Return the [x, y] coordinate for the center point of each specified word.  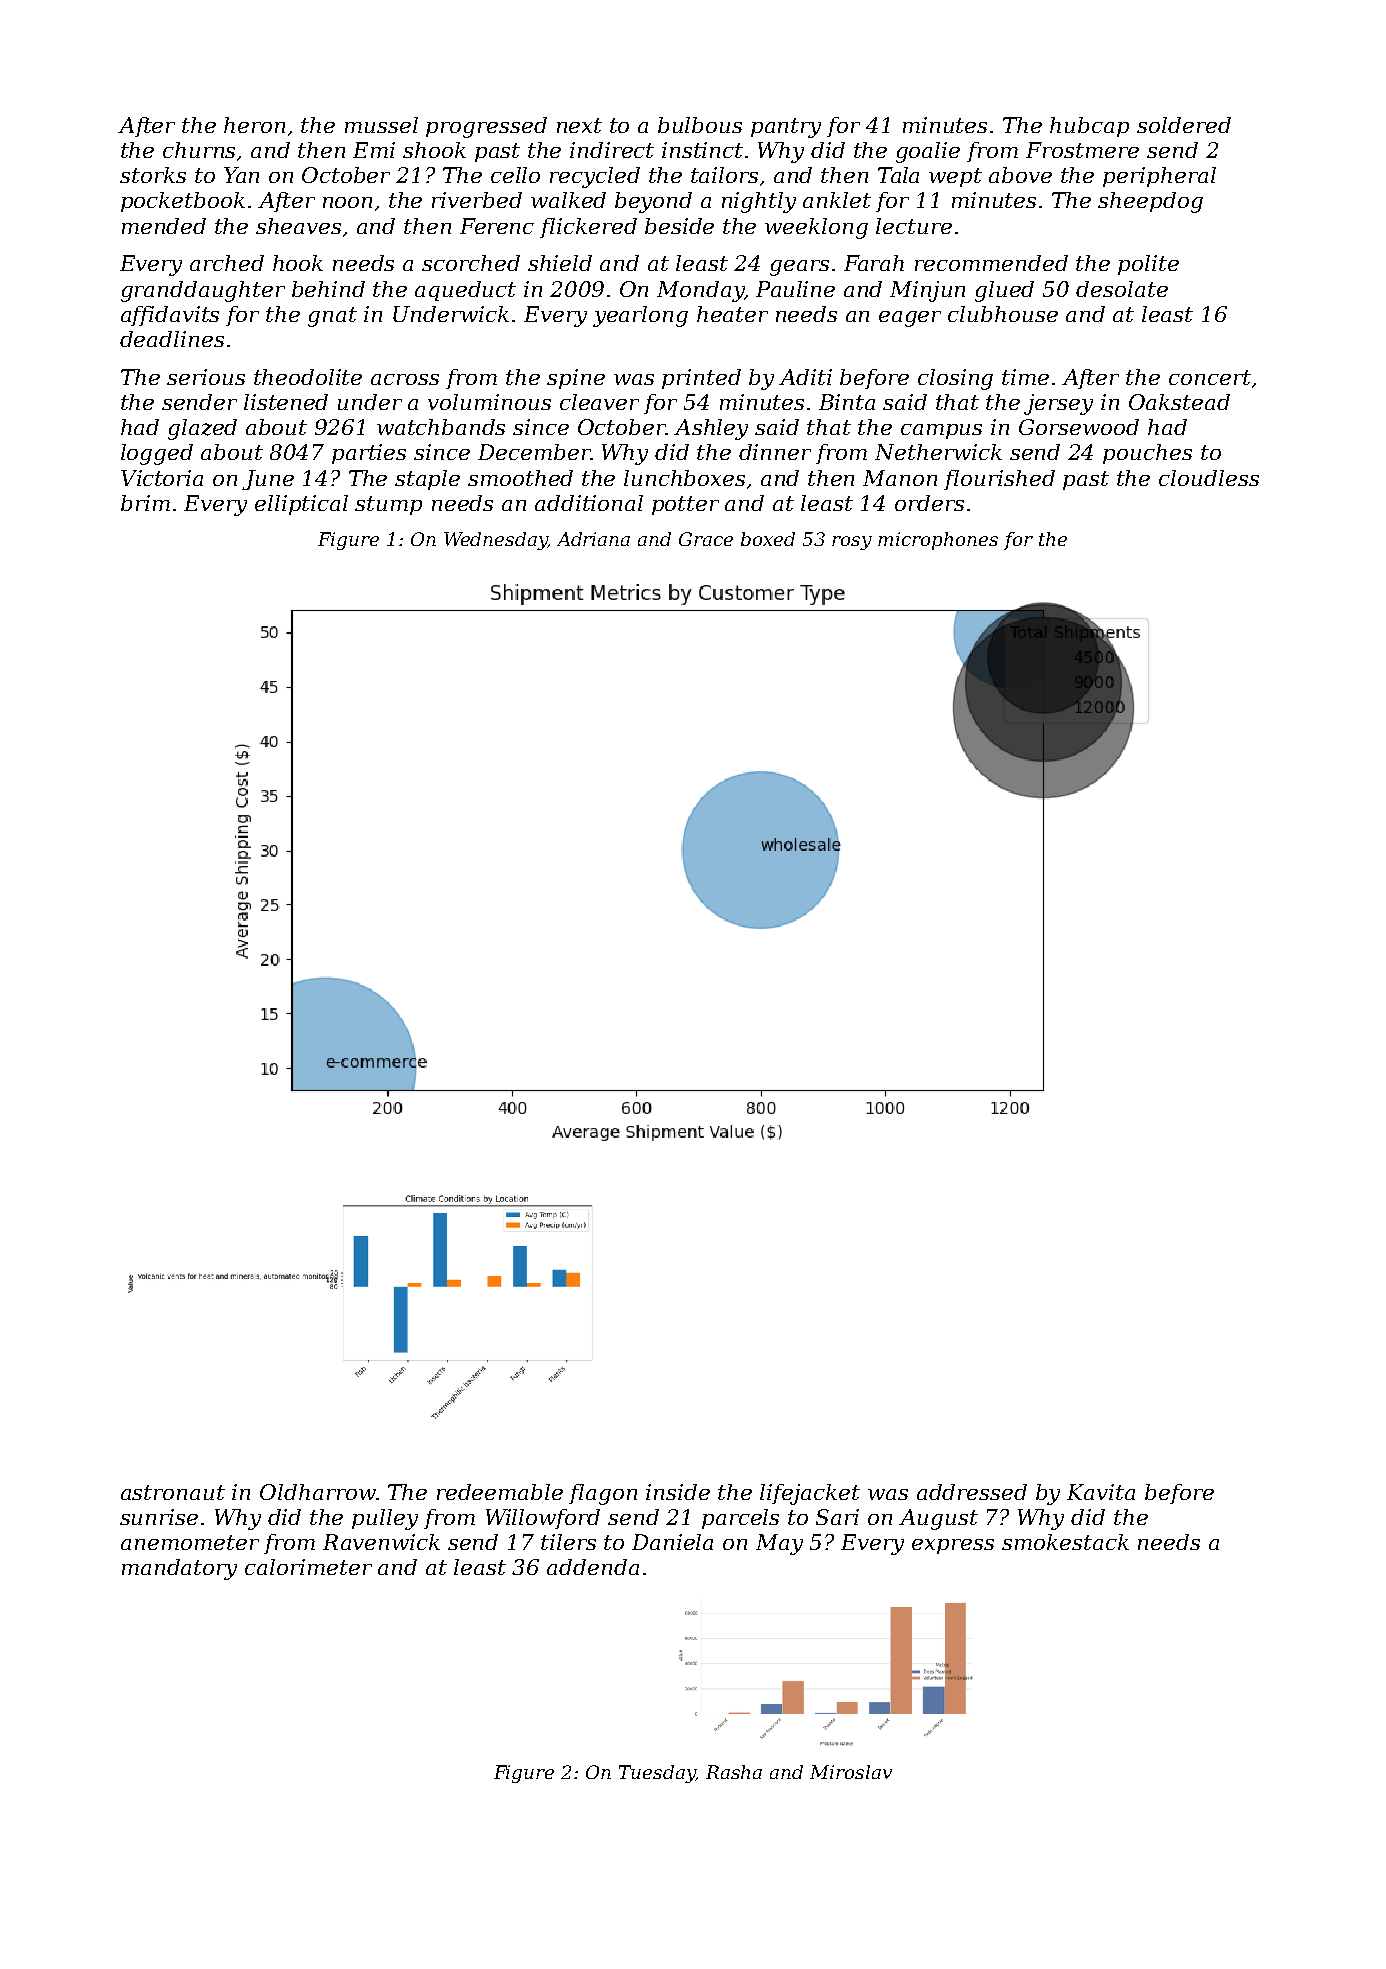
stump [388, 505]
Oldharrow [318, 1492]
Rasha [734, 1772]
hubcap [1089, 127]
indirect [612, 150]
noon [347, 202]
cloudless [1209, 478]
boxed [768, 539]
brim [145, 503]
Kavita [1101, 1492]
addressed [972, 1492]
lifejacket [810, 1494]
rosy [852, 543]
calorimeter [308, 1567]
